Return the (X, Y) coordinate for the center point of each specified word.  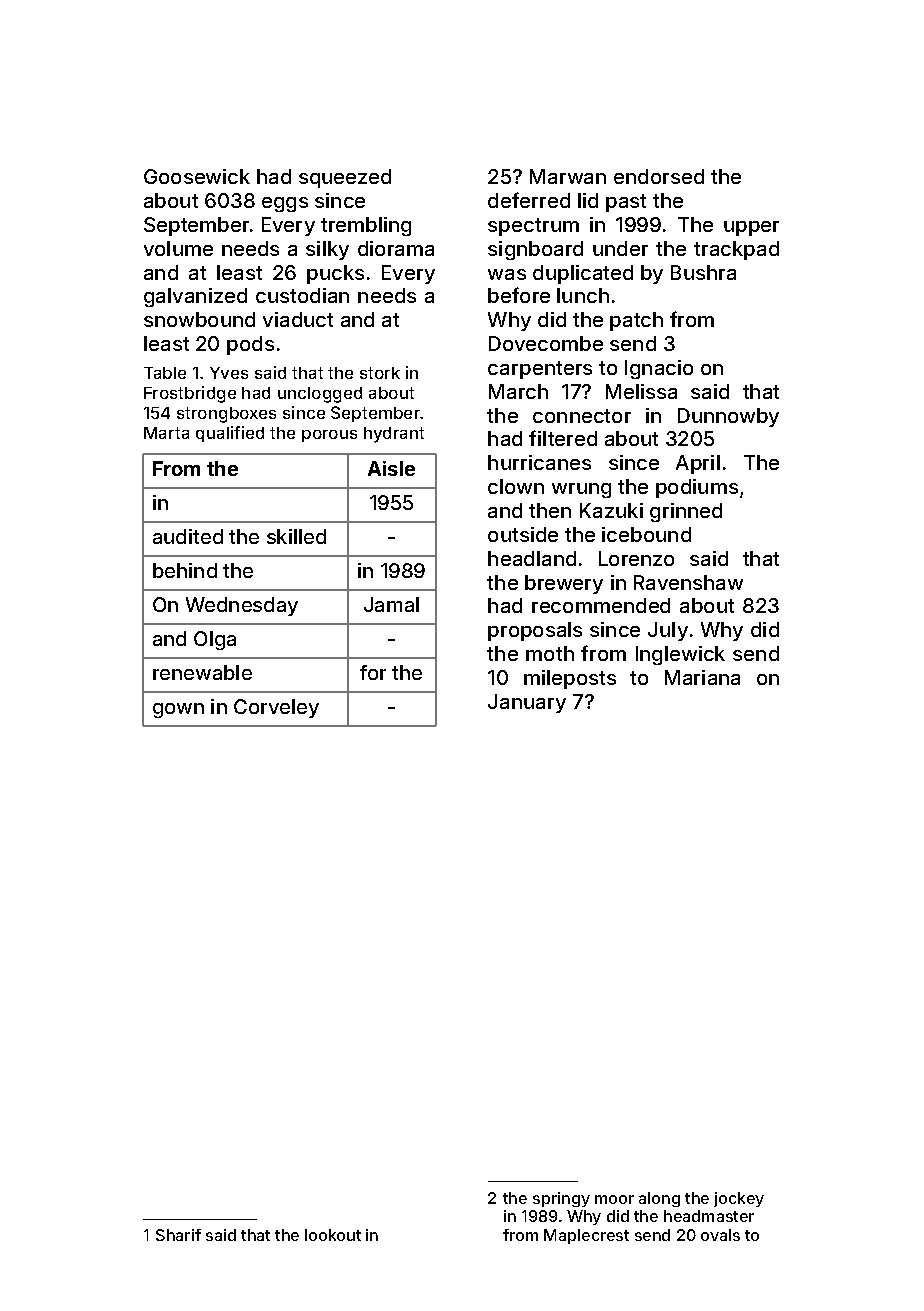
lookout (333, 1235)
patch (636, 321)
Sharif (178, 1235)
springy (561, 1199)
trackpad (736, 250)
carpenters (540, 370)
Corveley (276, 708)
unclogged (320, 395)
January (527, 703)
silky (327, 250)
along (659, 1199)
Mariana (702, 677)
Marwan (568, 176)
